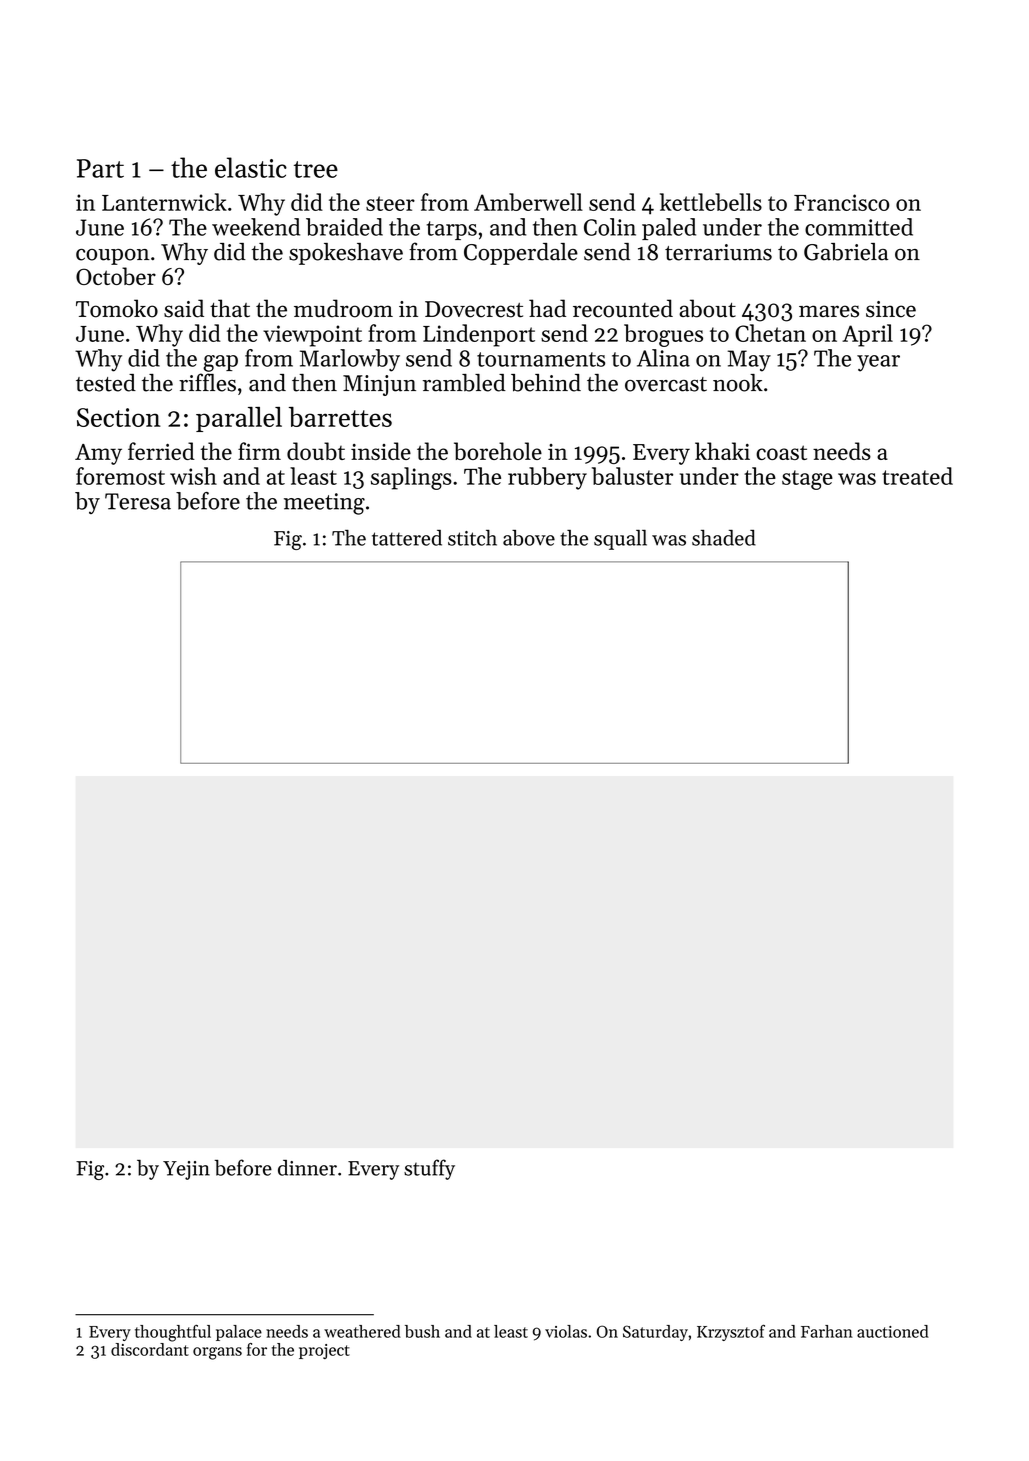 The height and width of the screenshot is (1461, 1029). What do you see at coordinates (186, 1170) in the screenshot?
I see `Yejin` at bounding box center [186, 1170].
